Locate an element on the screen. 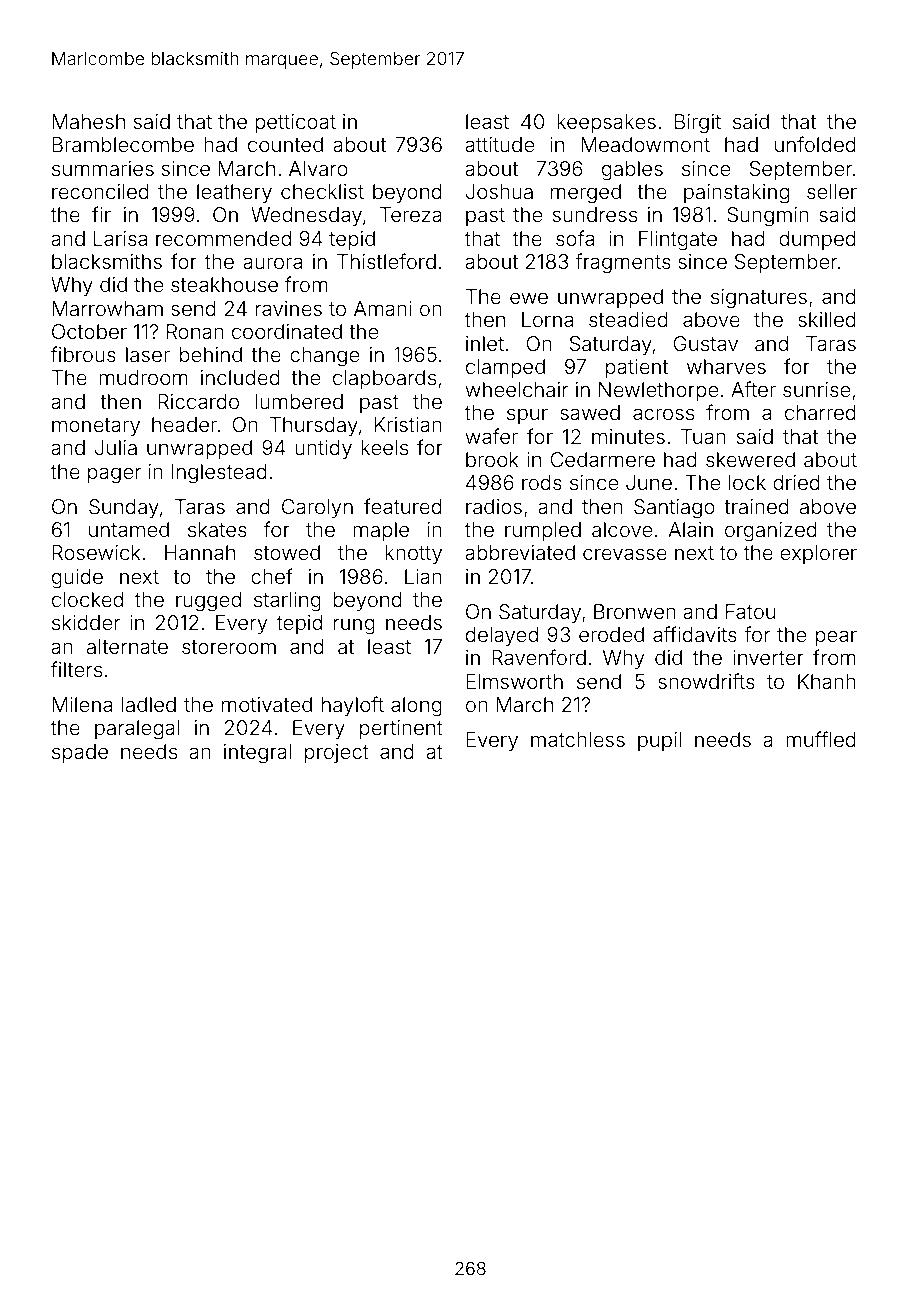  Birgit is located at coordinates (698, 124).
